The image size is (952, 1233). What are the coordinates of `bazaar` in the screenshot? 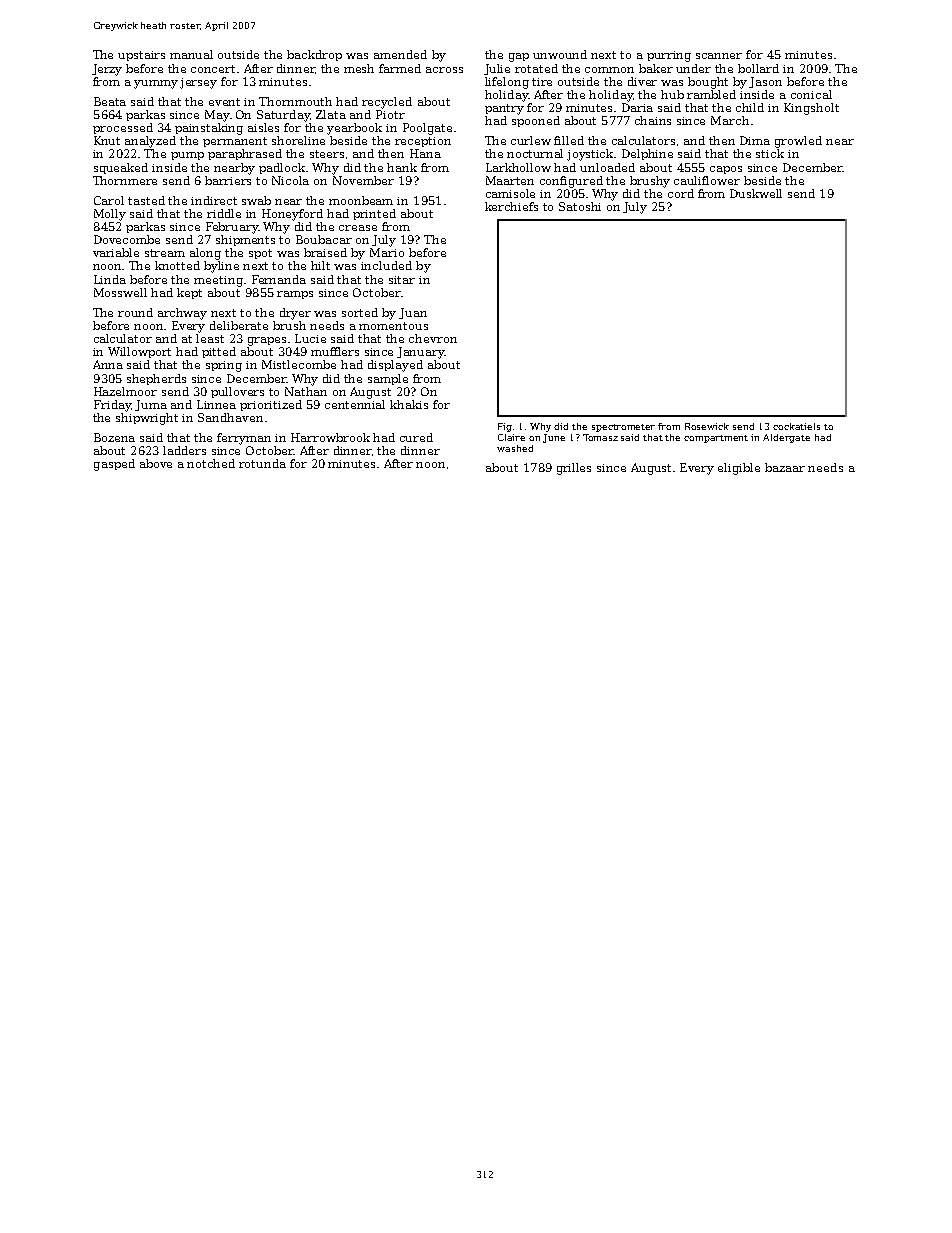 It's located at (785, 467).
